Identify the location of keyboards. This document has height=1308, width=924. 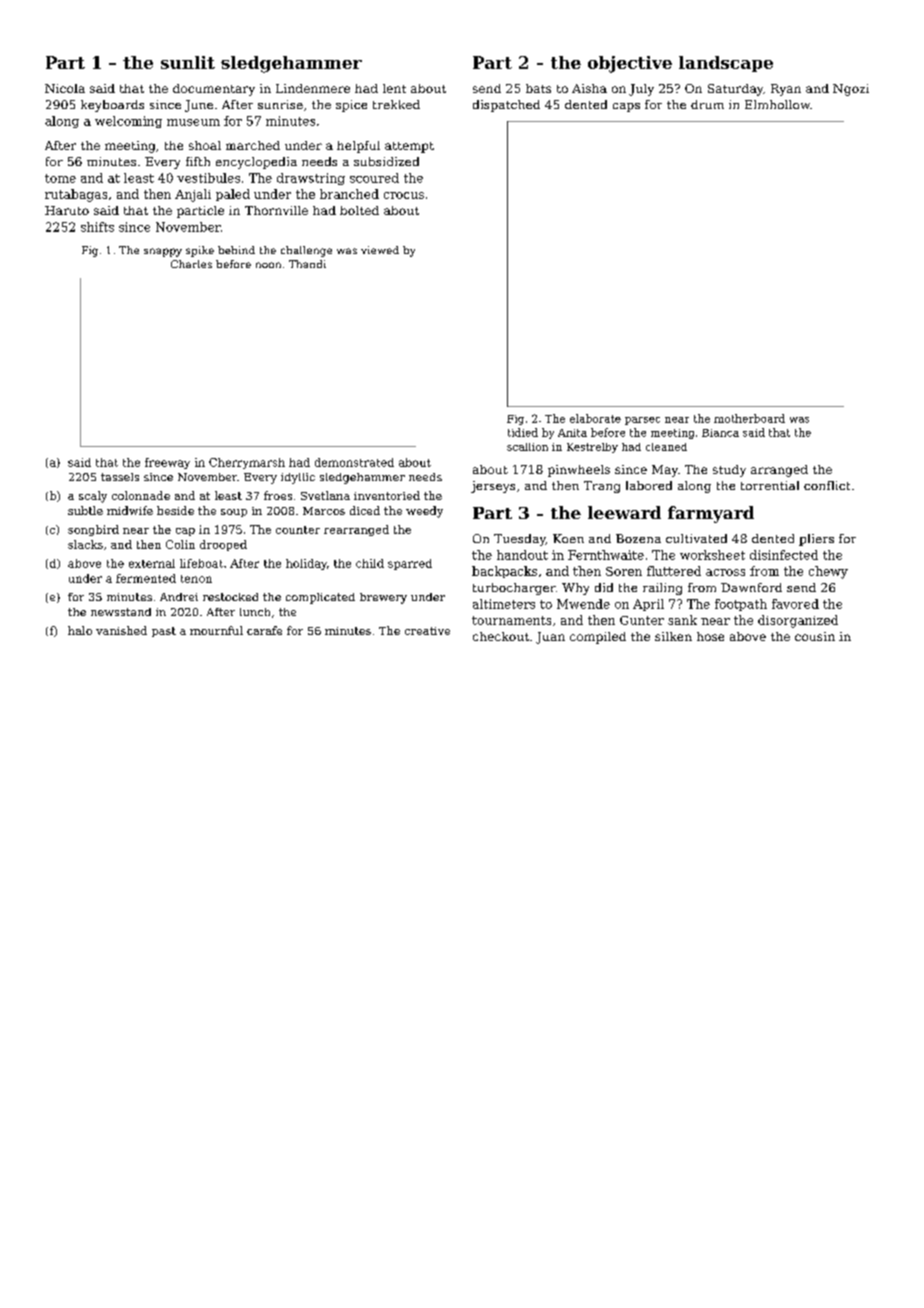
(112, 106).
